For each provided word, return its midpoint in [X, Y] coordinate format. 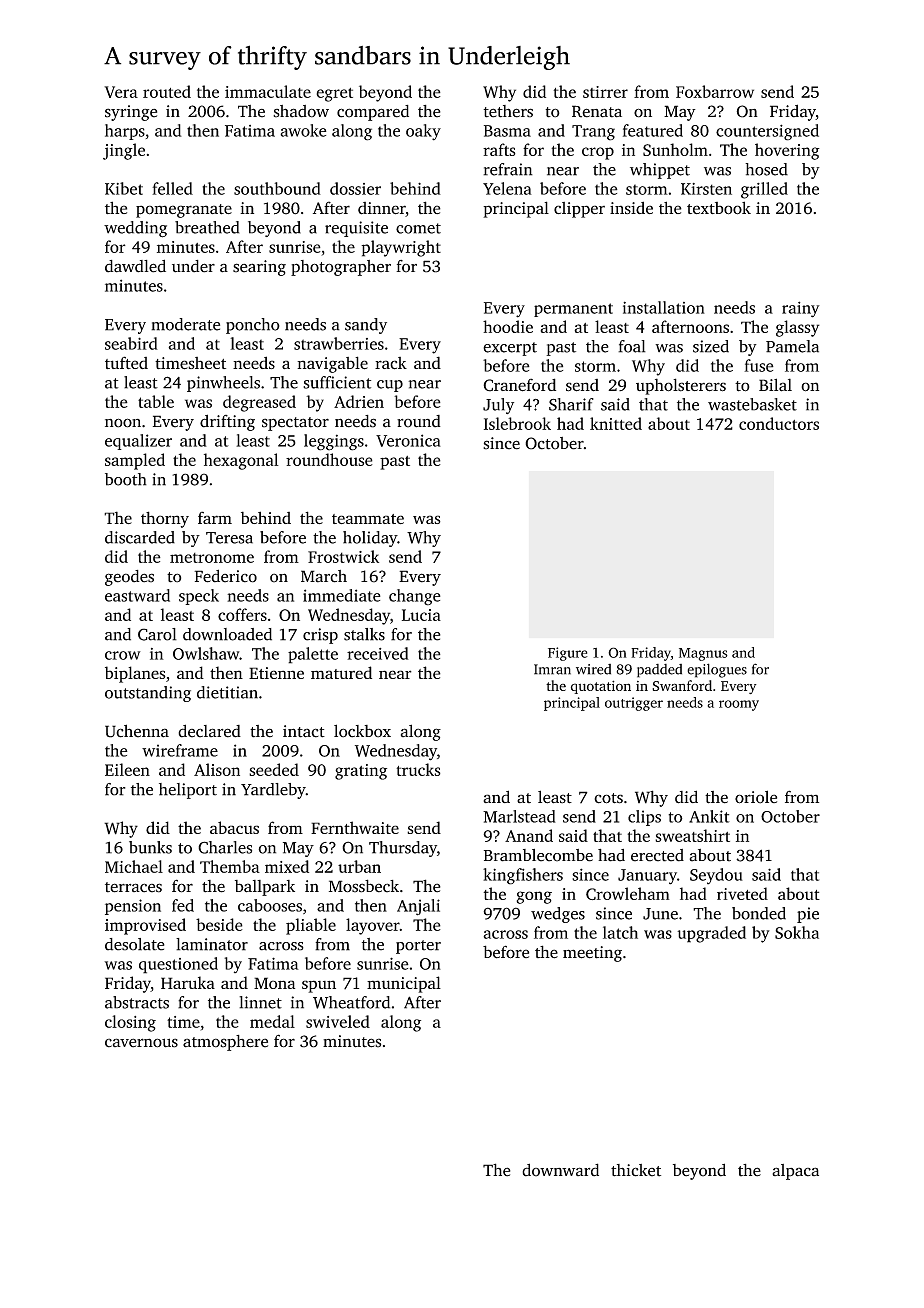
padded [659, 671]
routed [167, 91]
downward [560, 1170]
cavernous [141, 1043]
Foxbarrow [715, 91]
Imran [552, 669]
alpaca [795, 1172]
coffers [242, 614]
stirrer [605, 92]
